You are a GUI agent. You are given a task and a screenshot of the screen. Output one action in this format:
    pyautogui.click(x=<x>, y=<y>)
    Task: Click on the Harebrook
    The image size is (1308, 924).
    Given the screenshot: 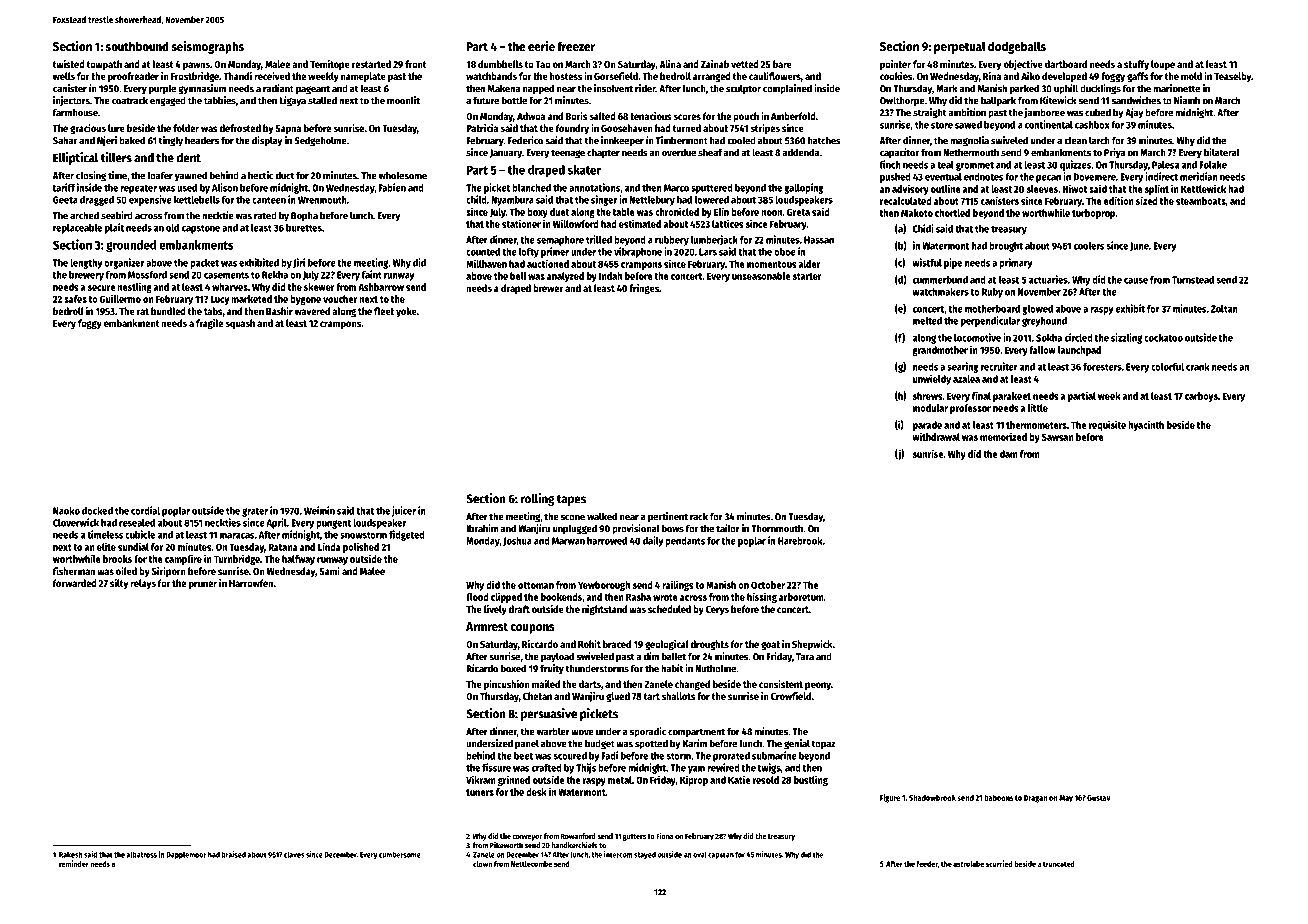 What is the action you would take?
    pyautogui.click(x=800, y=541)
